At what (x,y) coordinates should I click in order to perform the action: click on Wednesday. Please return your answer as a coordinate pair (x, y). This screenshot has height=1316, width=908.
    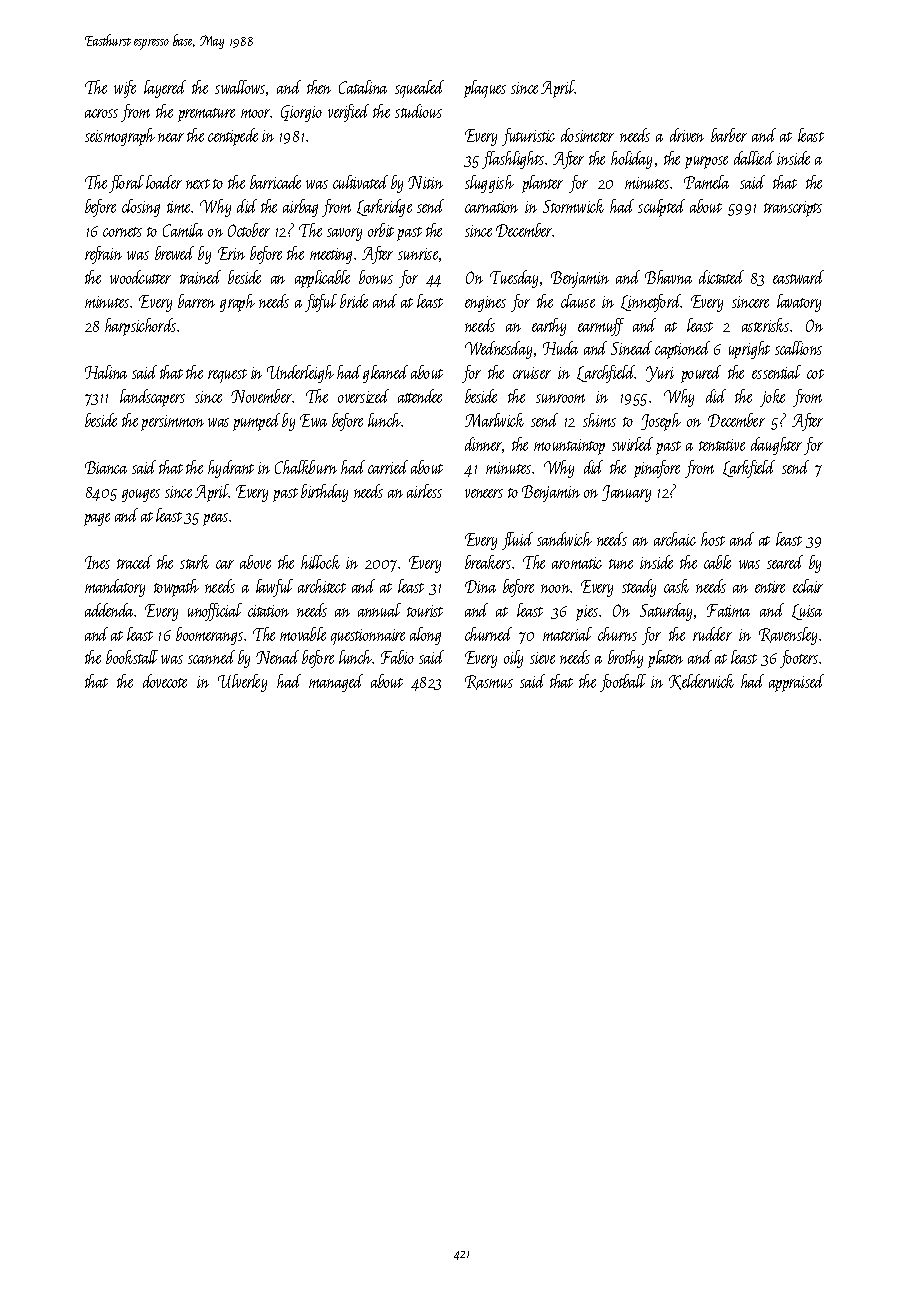
    Looking at the image, I should click on (498, 350).
